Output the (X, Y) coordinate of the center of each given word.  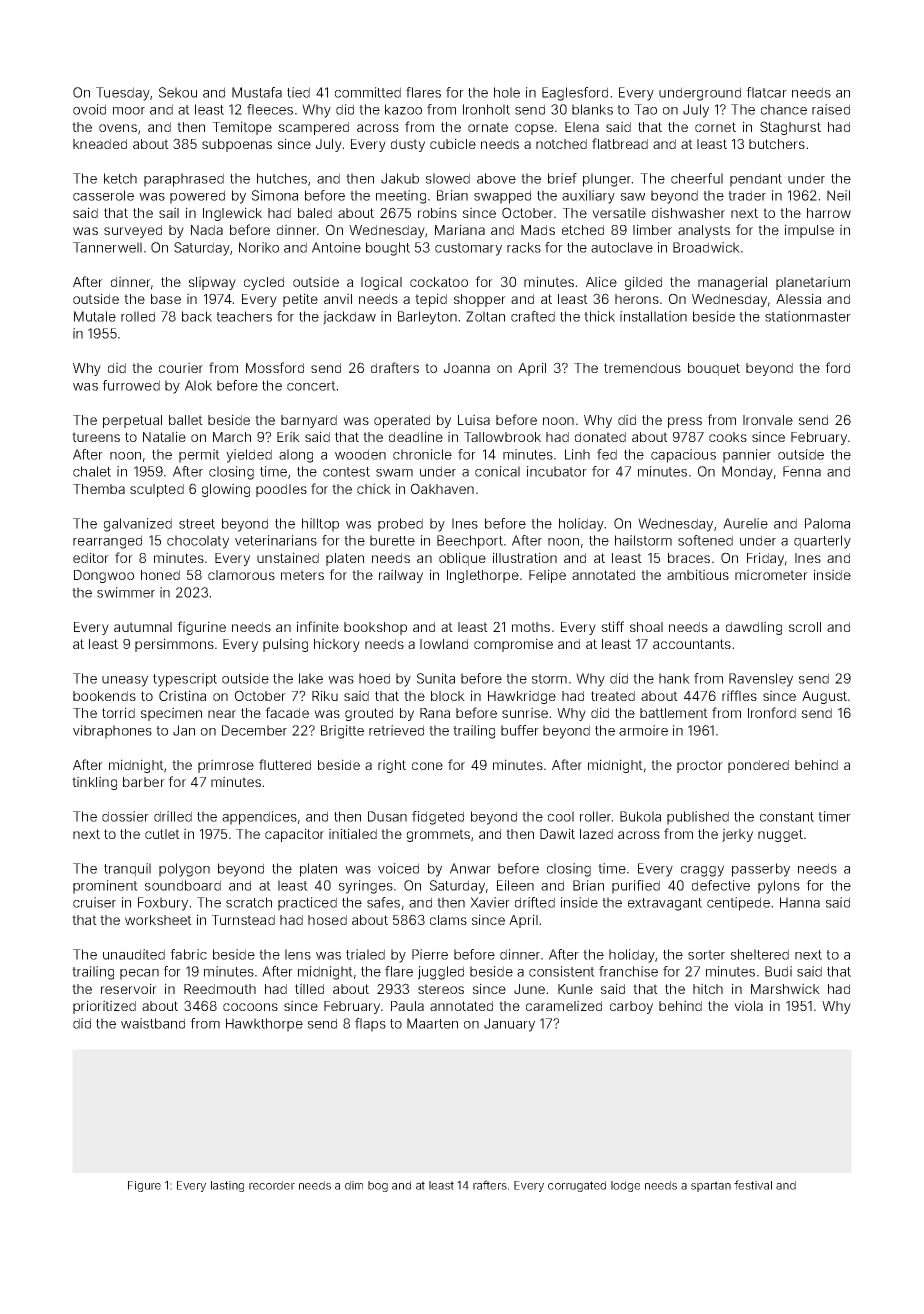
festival (753, 1185)
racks (524, 247)
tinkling (94, 783)
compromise (513, 645)
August (824, 697)
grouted (369, 714)
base (166, 299)
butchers (777, 144)
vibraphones (112, 732)
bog (378, 1186)
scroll (805, 627)
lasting (227, 1186)
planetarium (813, 283)
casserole (103, 195)
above (496, 178)
